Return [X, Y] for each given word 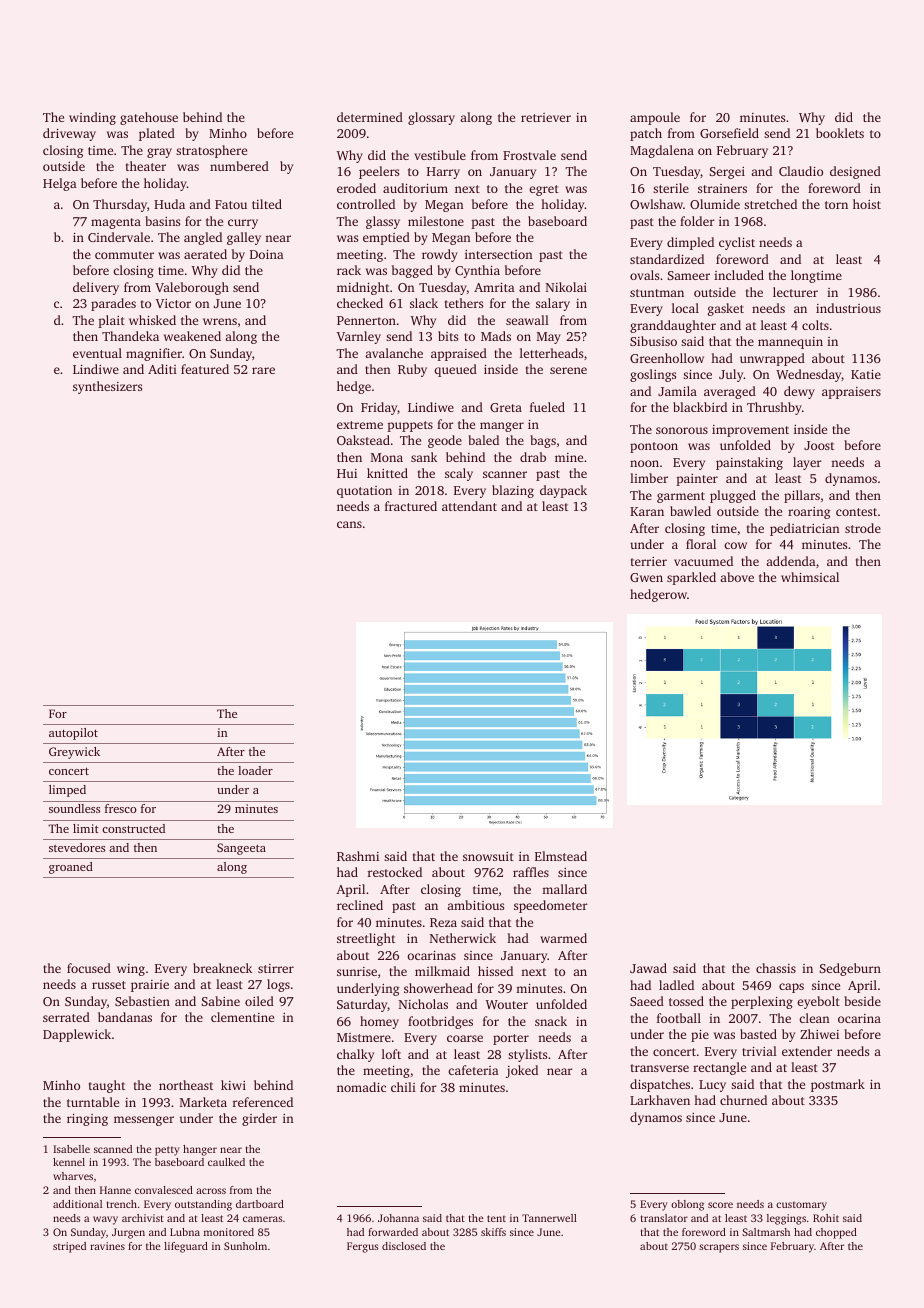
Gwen [646, 577]
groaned [71, 868]
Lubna [185, 1232]
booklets [840, 133]
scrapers [719, 1248]
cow [735, 545]
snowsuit [488, 856]
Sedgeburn [850, 969]
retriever [546, 117]
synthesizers [107, 387]
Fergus [362, 1247]
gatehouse [149, 118]
